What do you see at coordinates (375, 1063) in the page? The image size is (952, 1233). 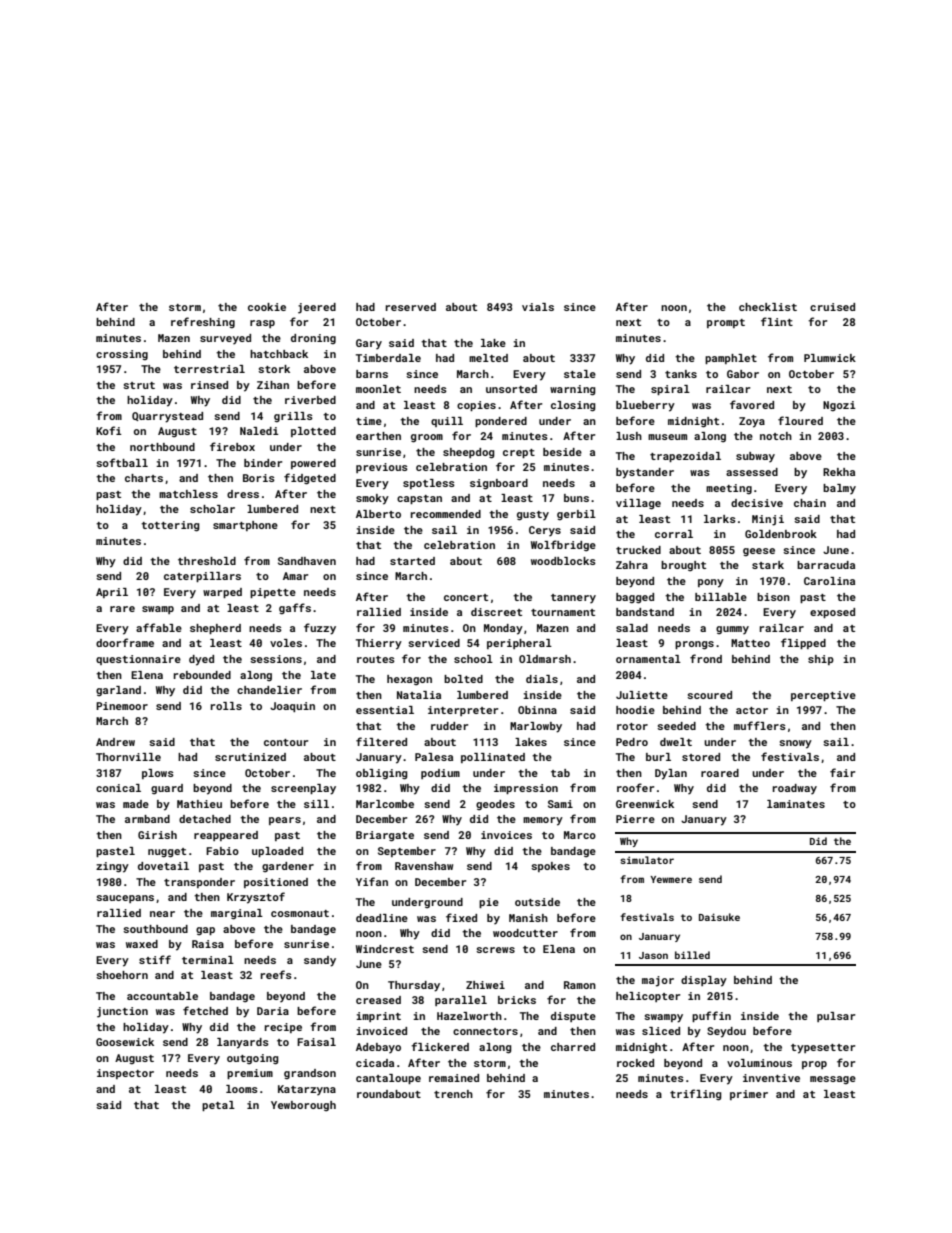 I see `cicada` at bounding box center [375, 1063].
